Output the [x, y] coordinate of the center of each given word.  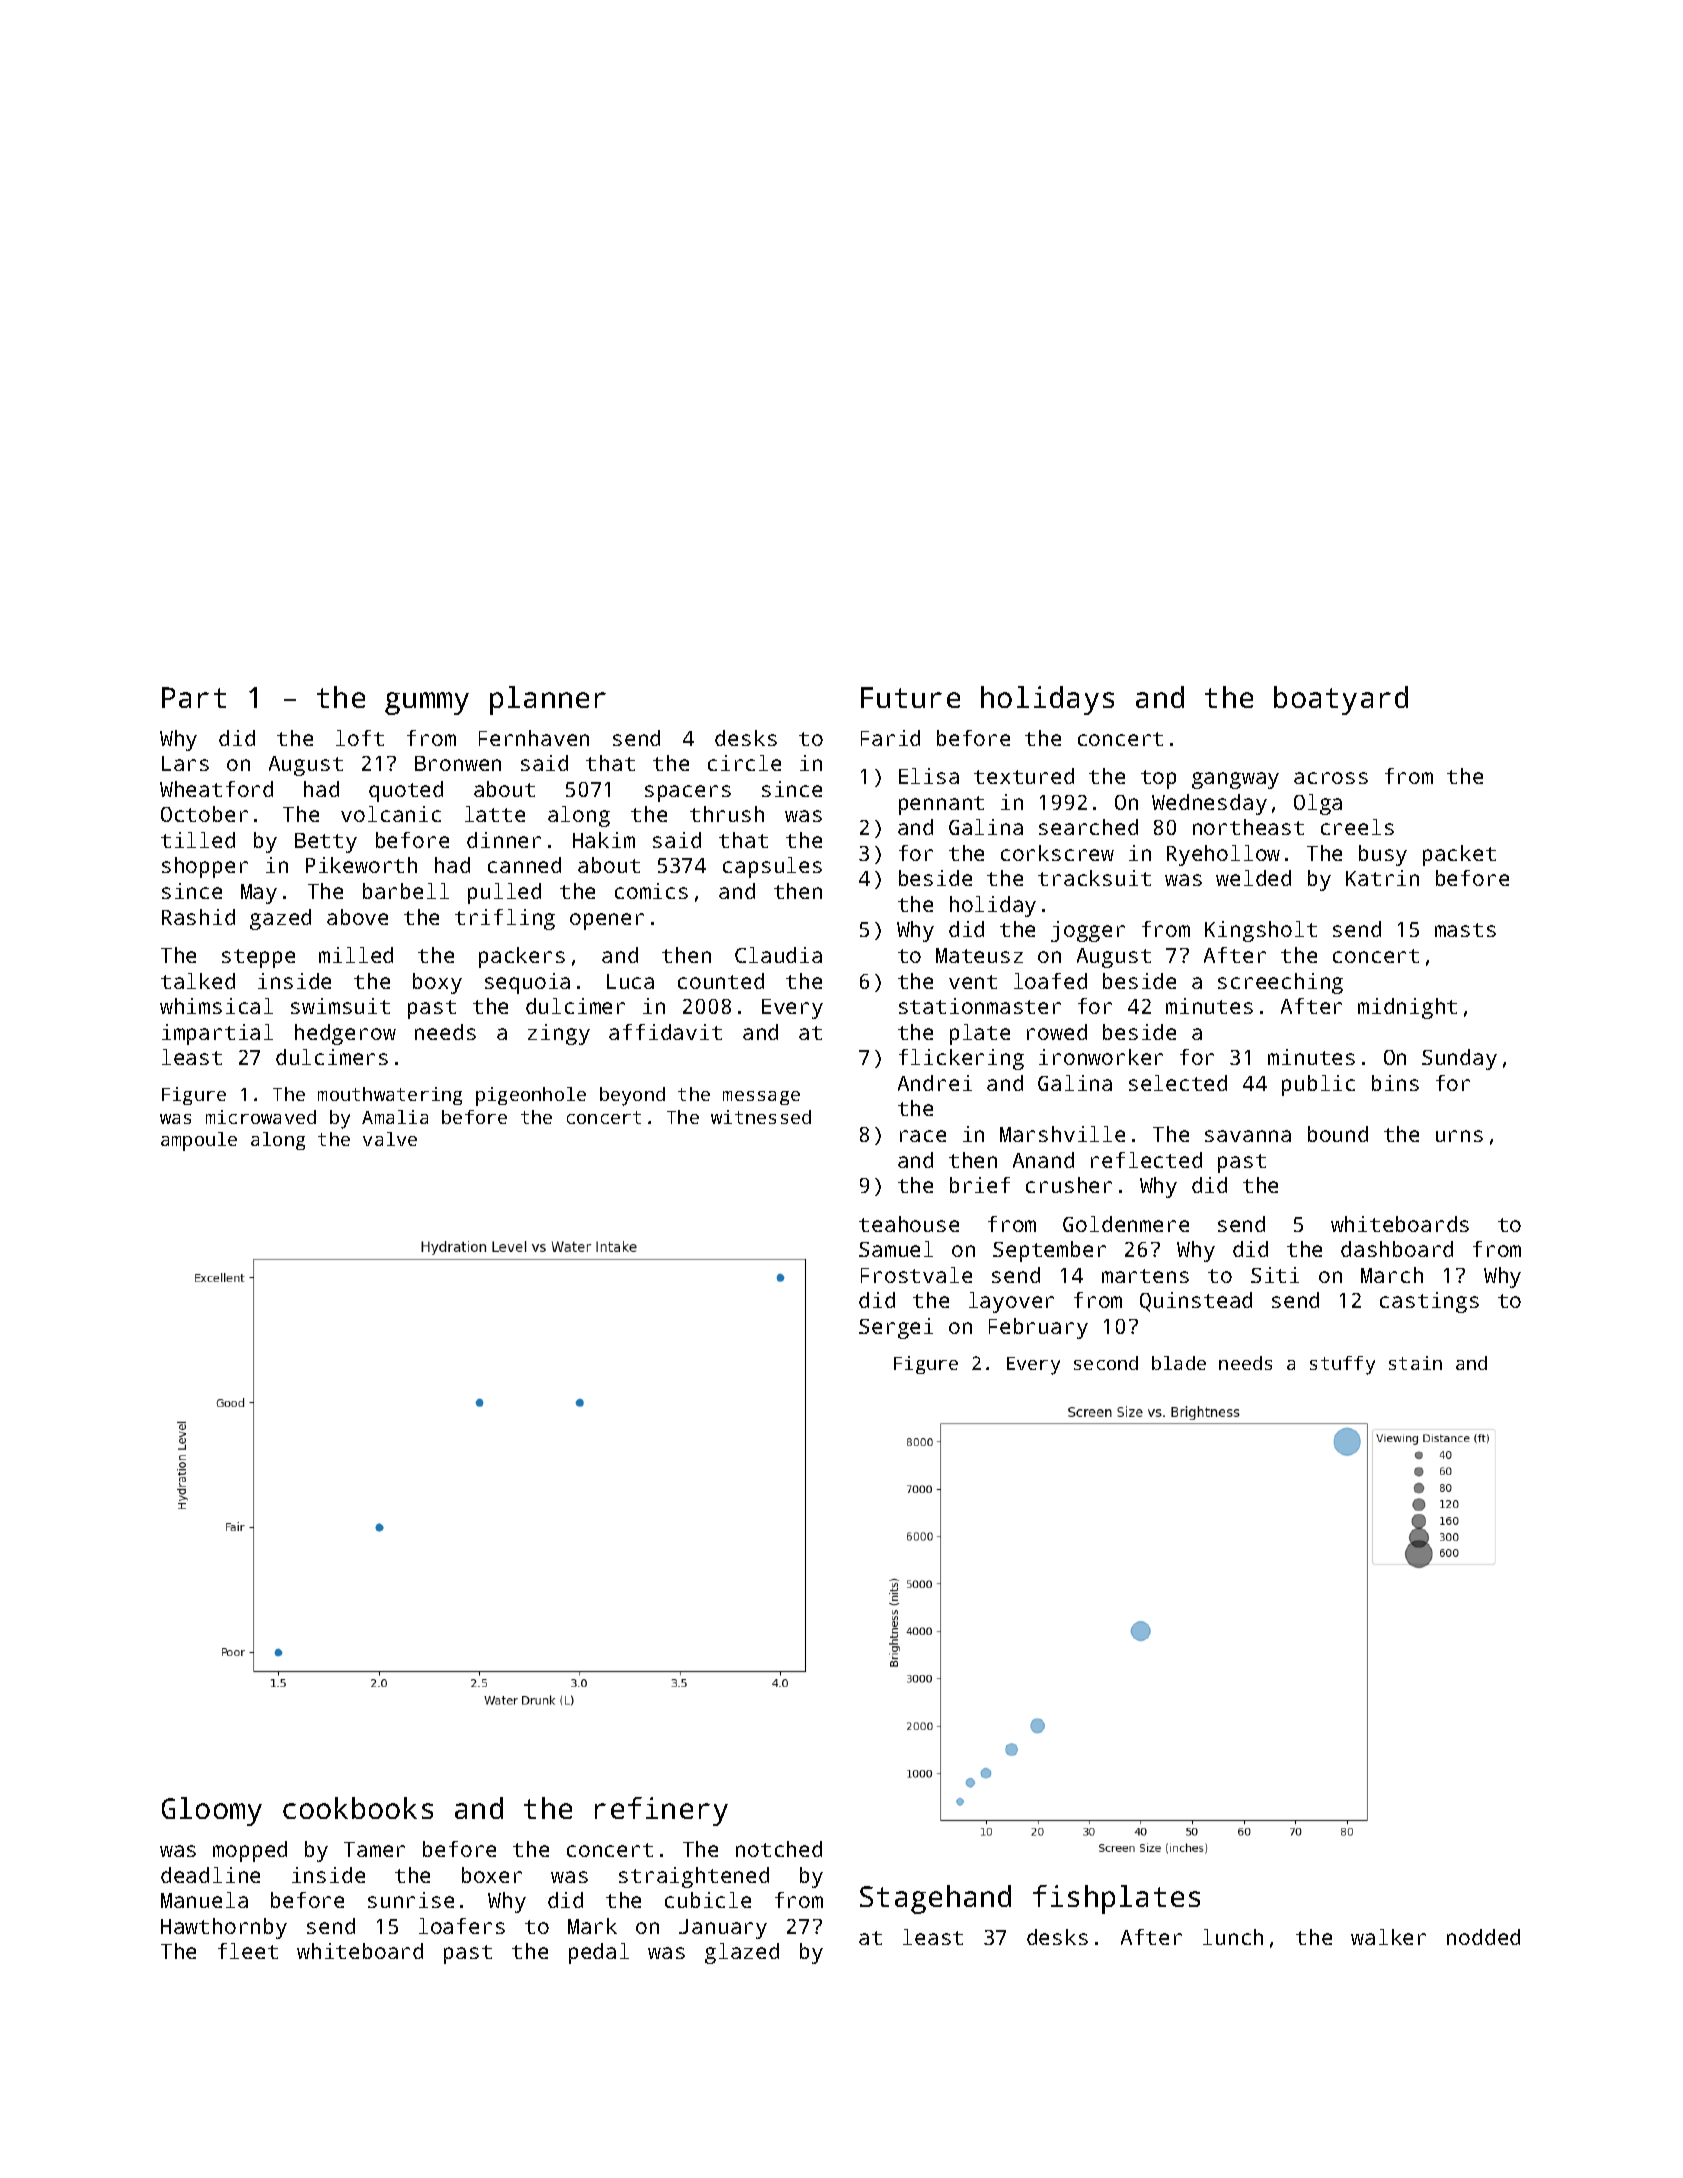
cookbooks [358, 1808]
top [1158, 779]
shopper [205, 867]
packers [522, 957]
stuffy [1342, 1365]
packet [1459, 855]
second [1106, 1363]
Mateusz [979, 955]
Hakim [604, 840]
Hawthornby [224, 1928]
